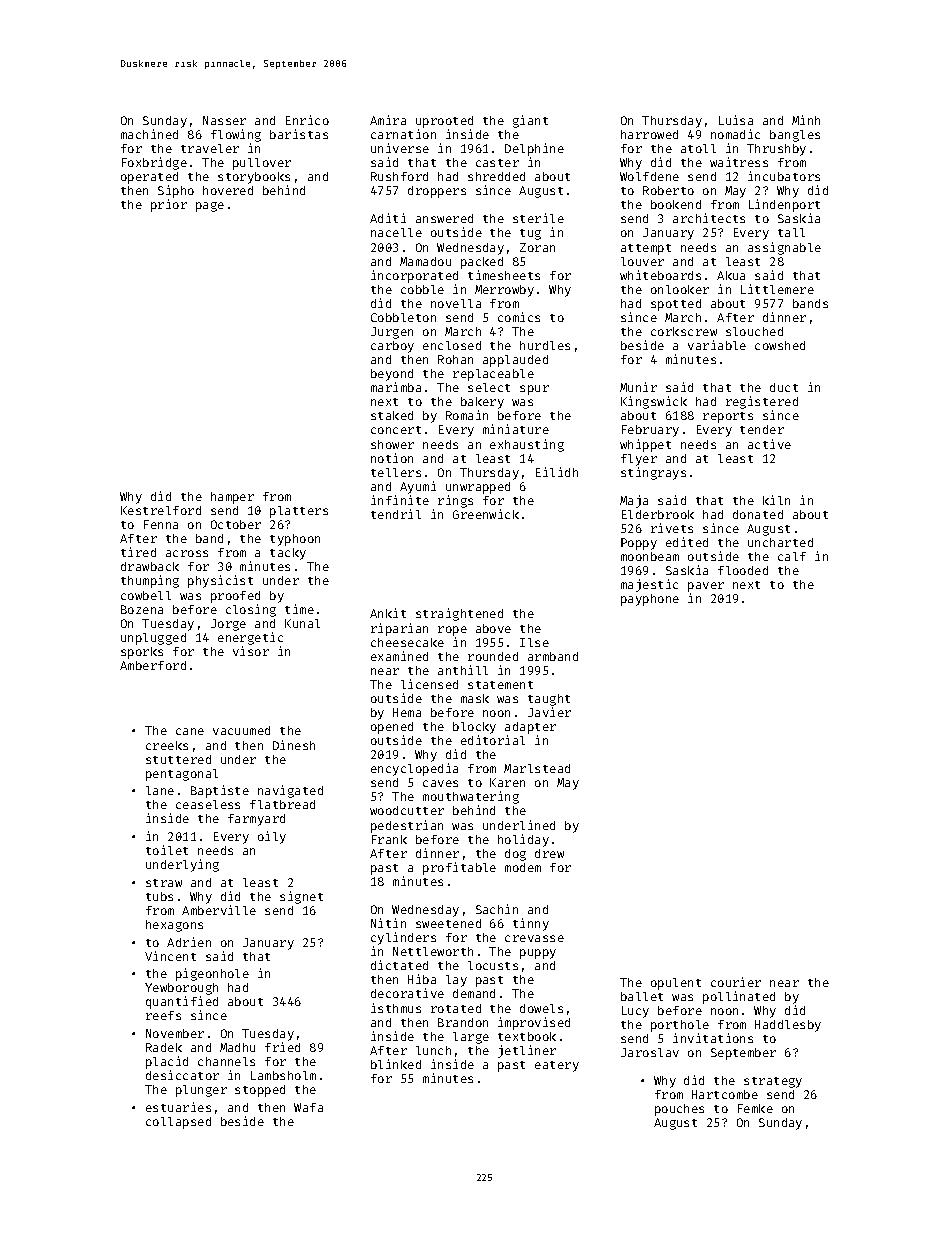  I want to click on collapsed, so click(178, 1123).
